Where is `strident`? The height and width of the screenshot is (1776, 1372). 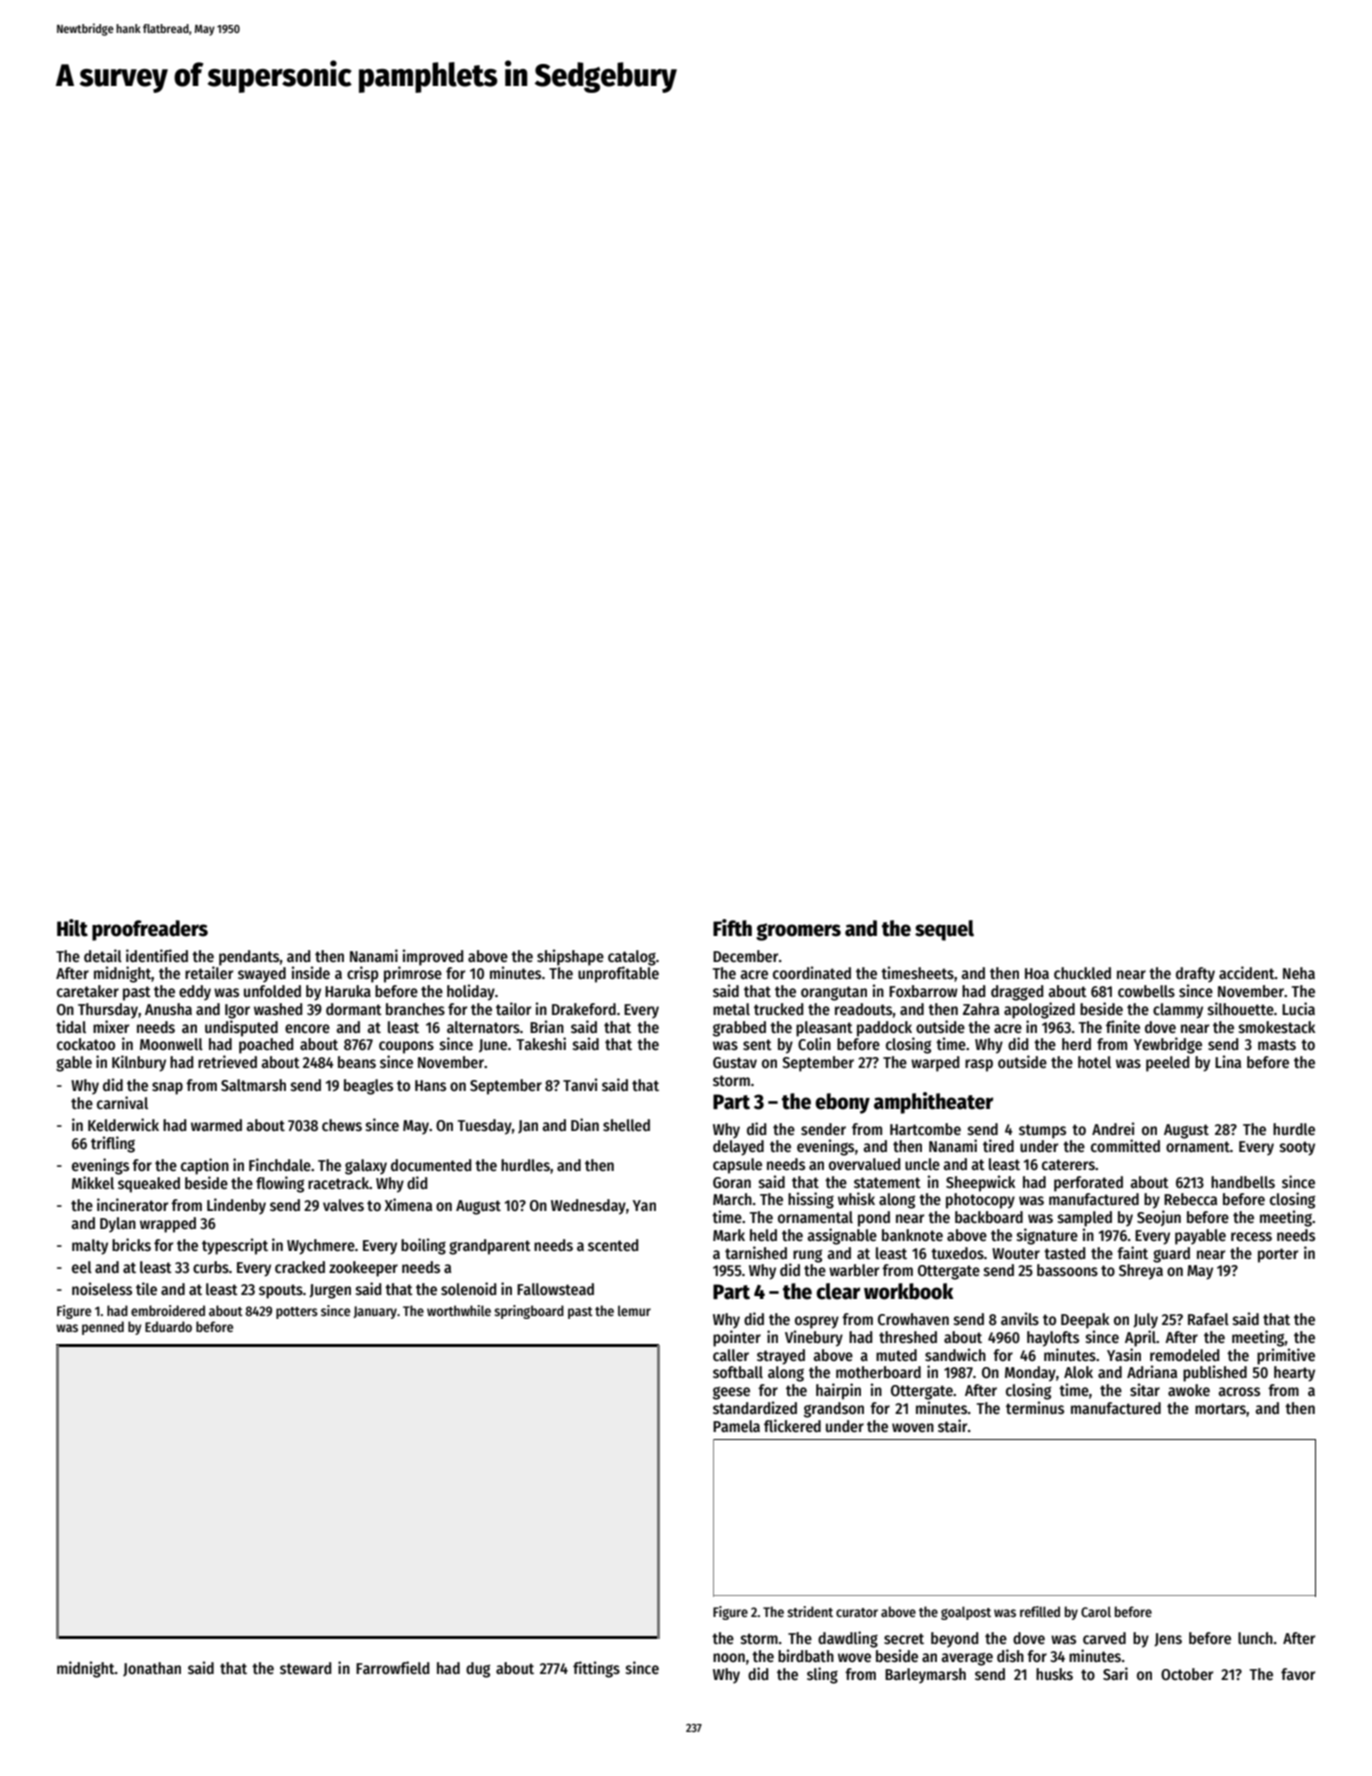
strident is located at coordinates (810, 1611).
